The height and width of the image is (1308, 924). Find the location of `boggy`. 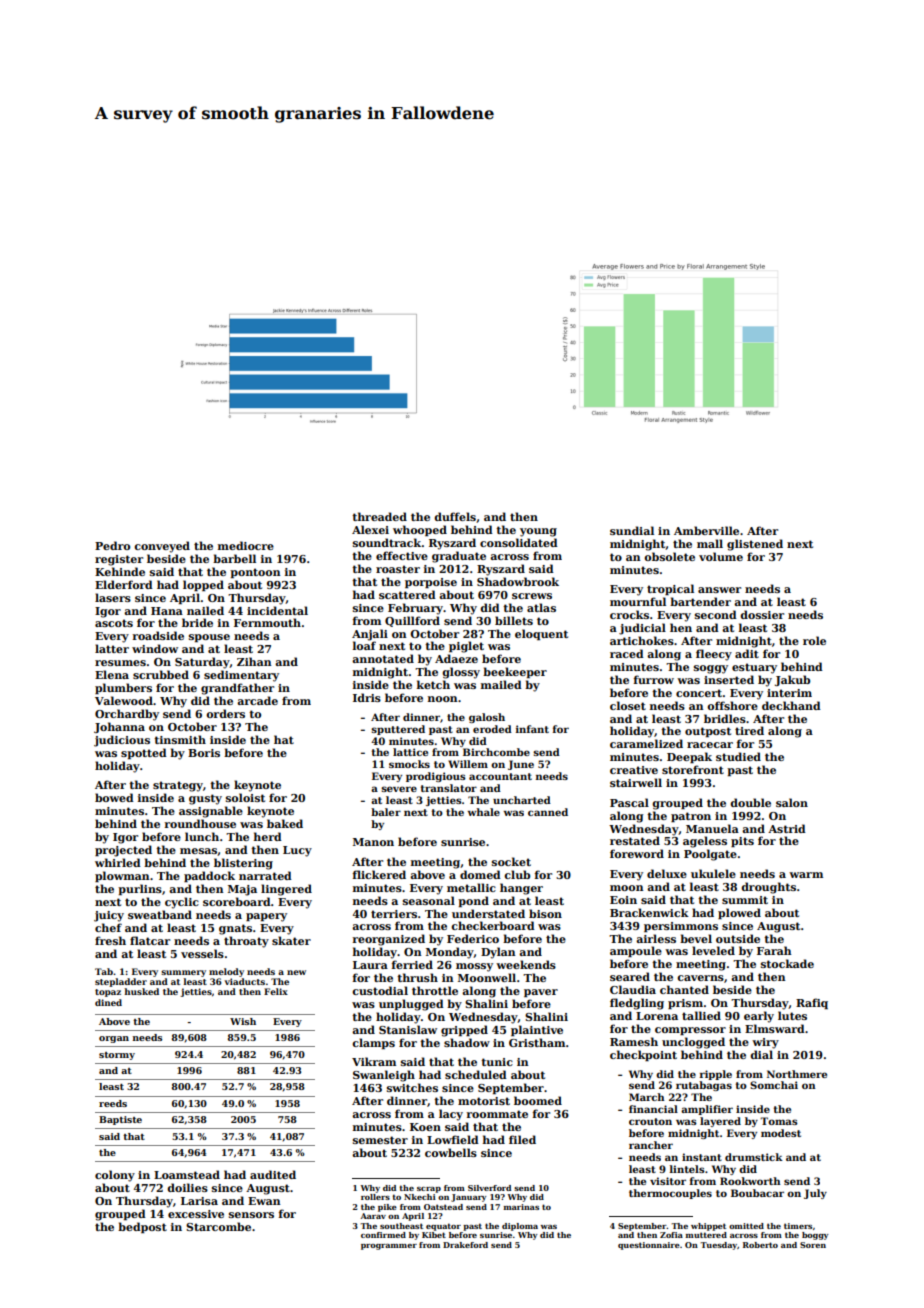

boggy is located at coordinates (815, 1236).
